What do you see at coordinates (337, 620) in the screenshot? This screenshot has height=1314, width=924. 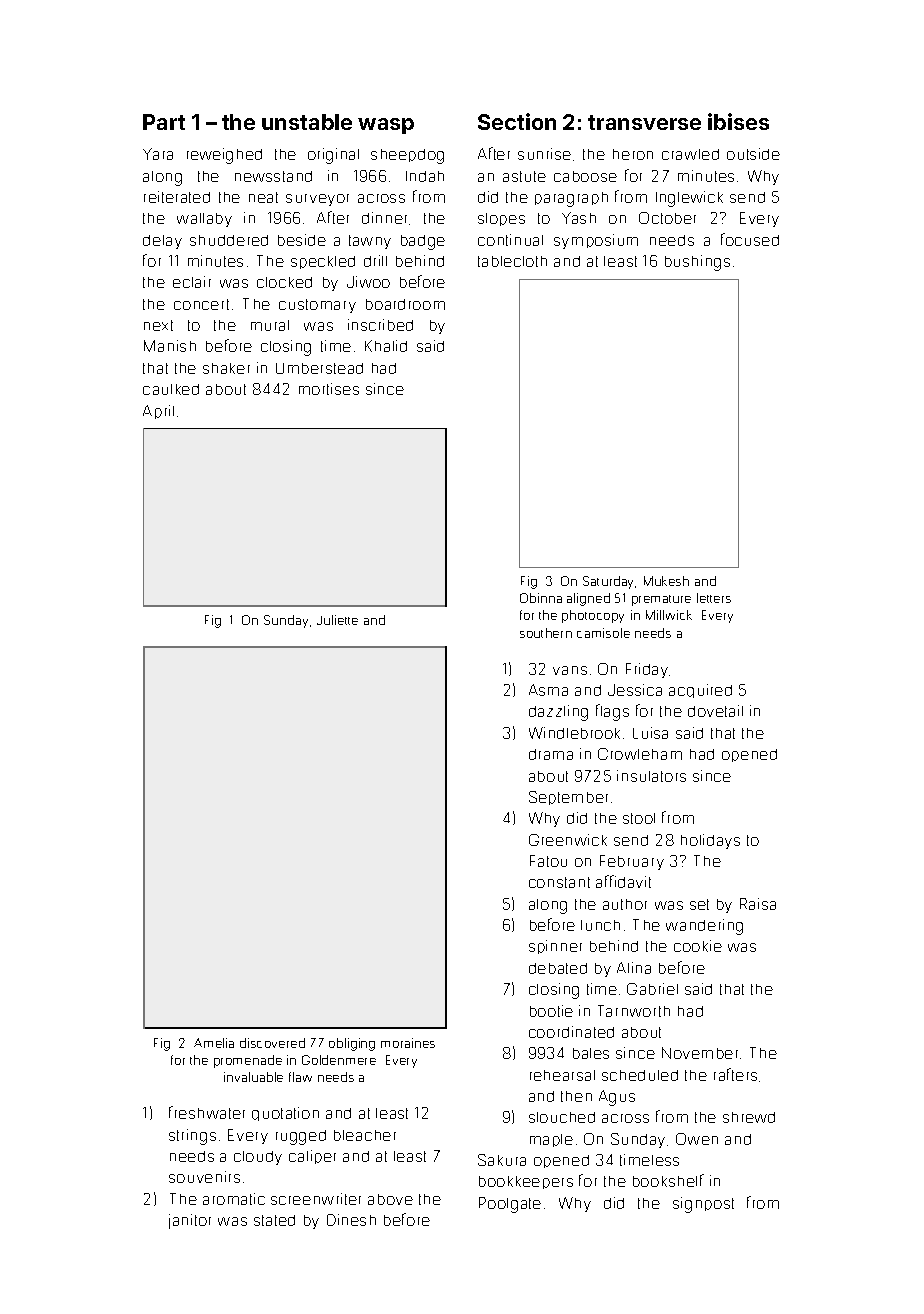 I see `Juliette` at bounding box center [337, 620].
